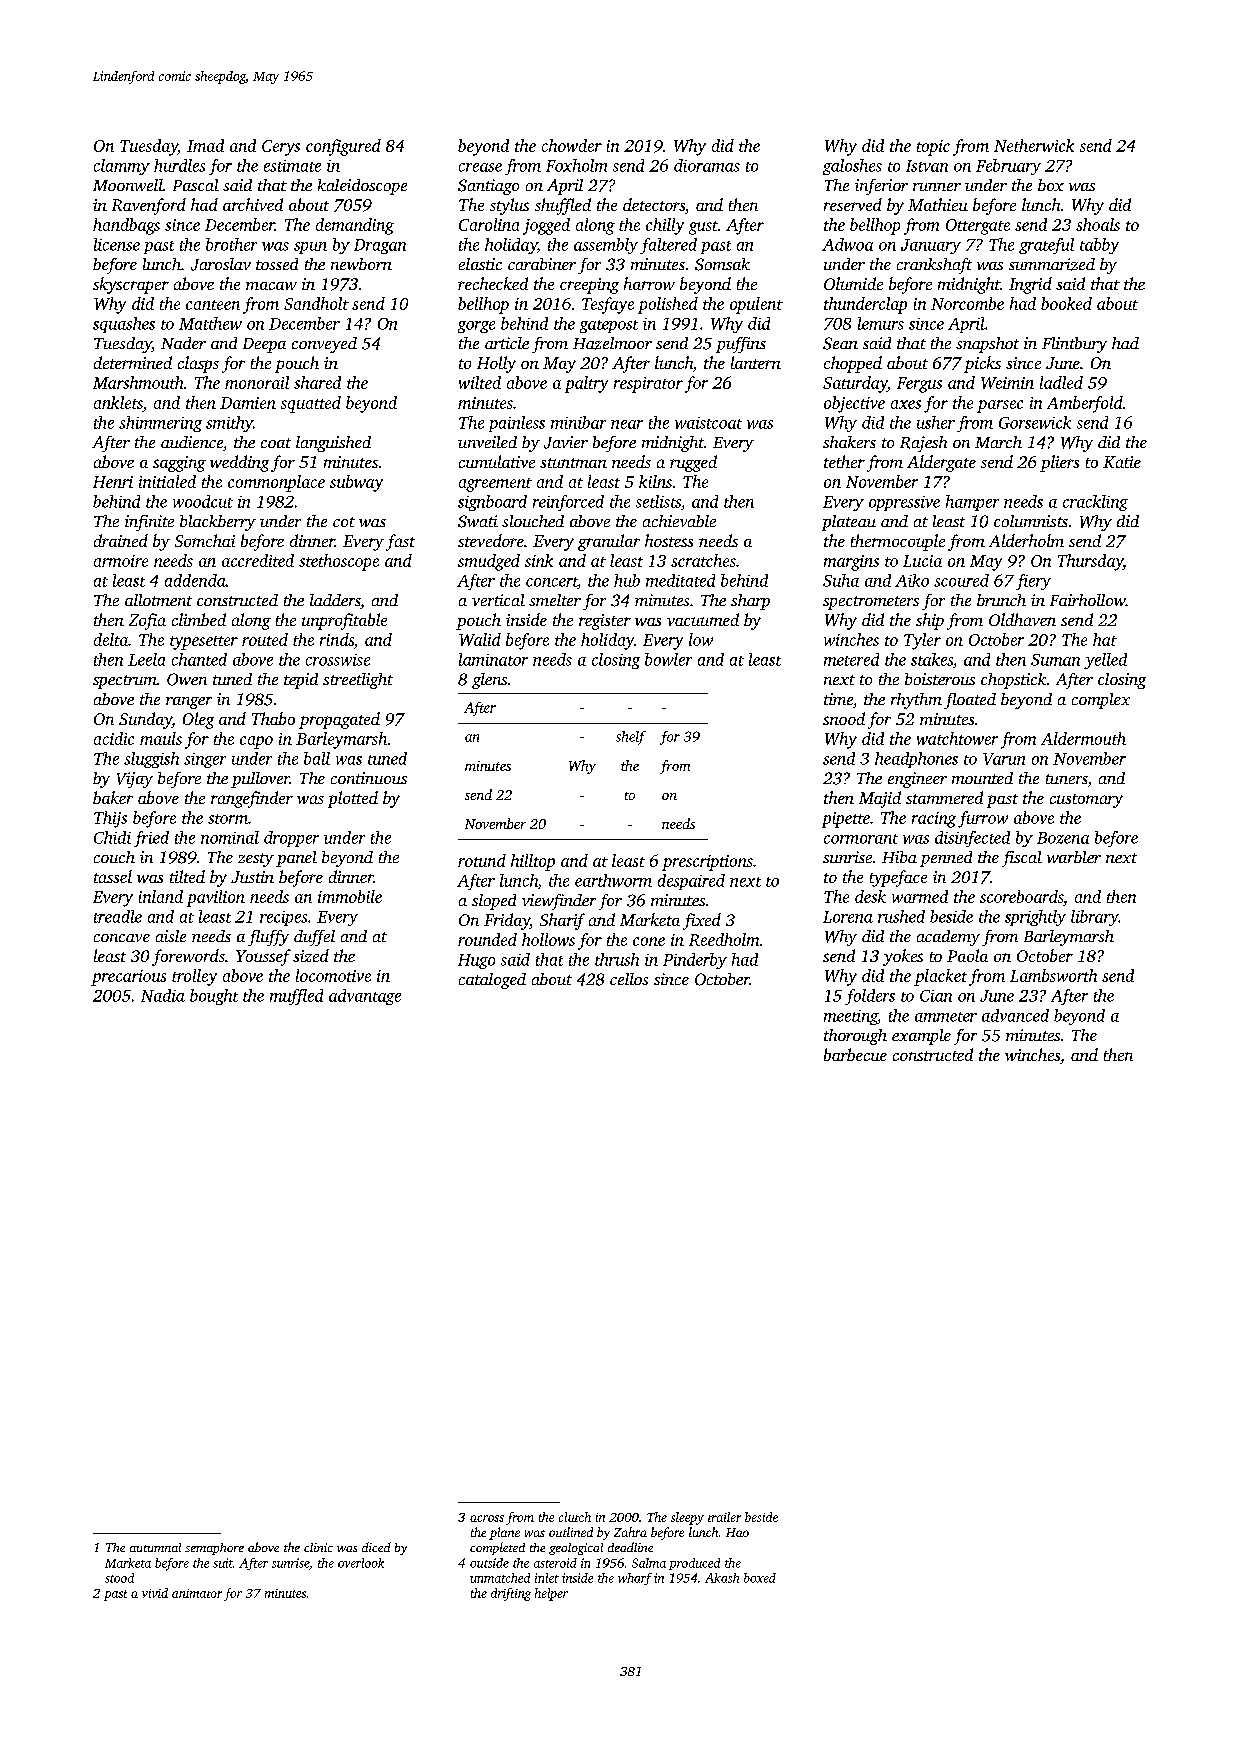 The image size is (1240, 1754). Describe the element at coordinates (337, 639) in the screenshot. I see `rinds` at that location.
